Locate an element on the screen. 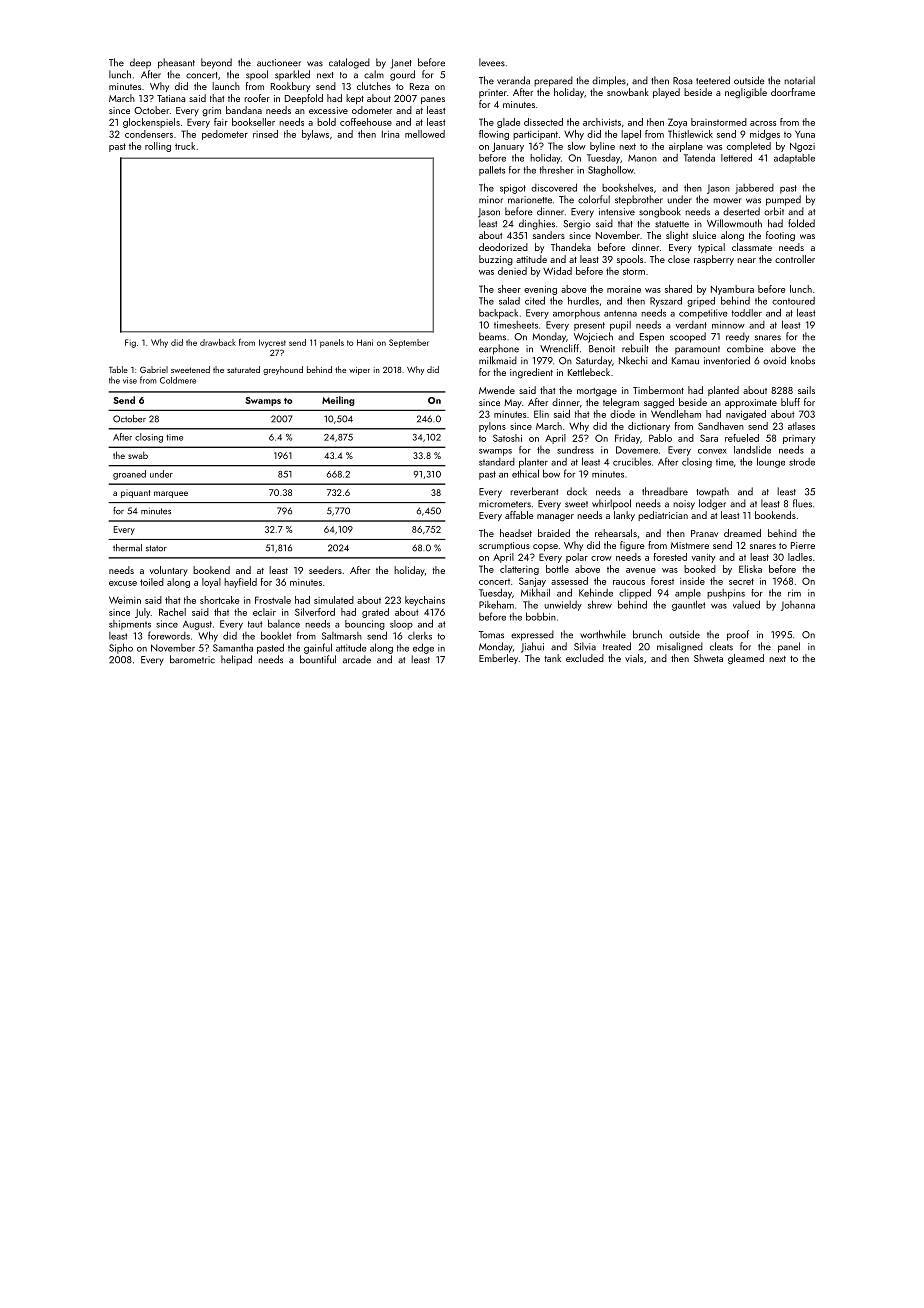  levees is located at coordinates (492, 62).
